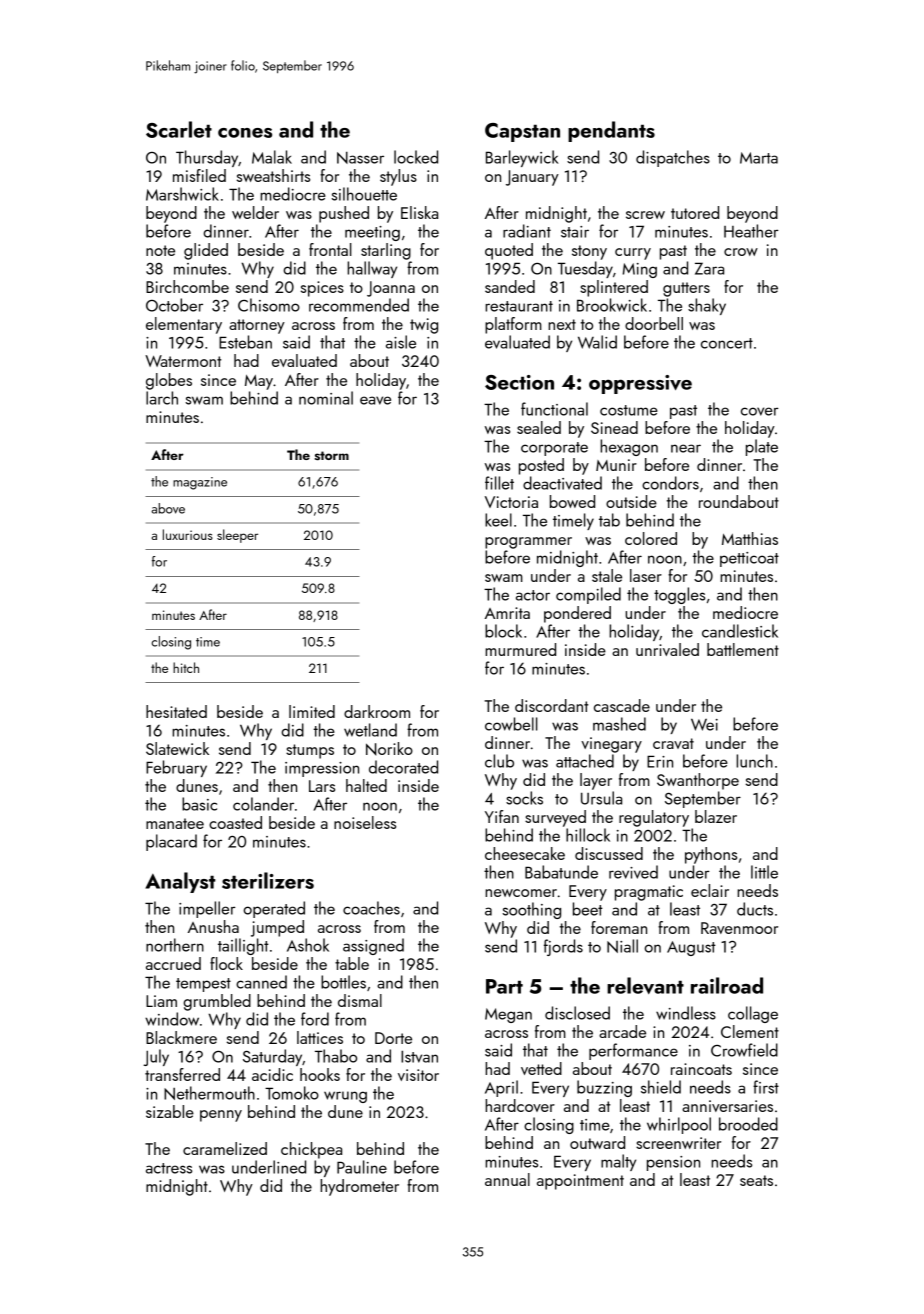 The width and height of the screenshot is (924, 1314). I want to click on attorney, so click(257, 326).
